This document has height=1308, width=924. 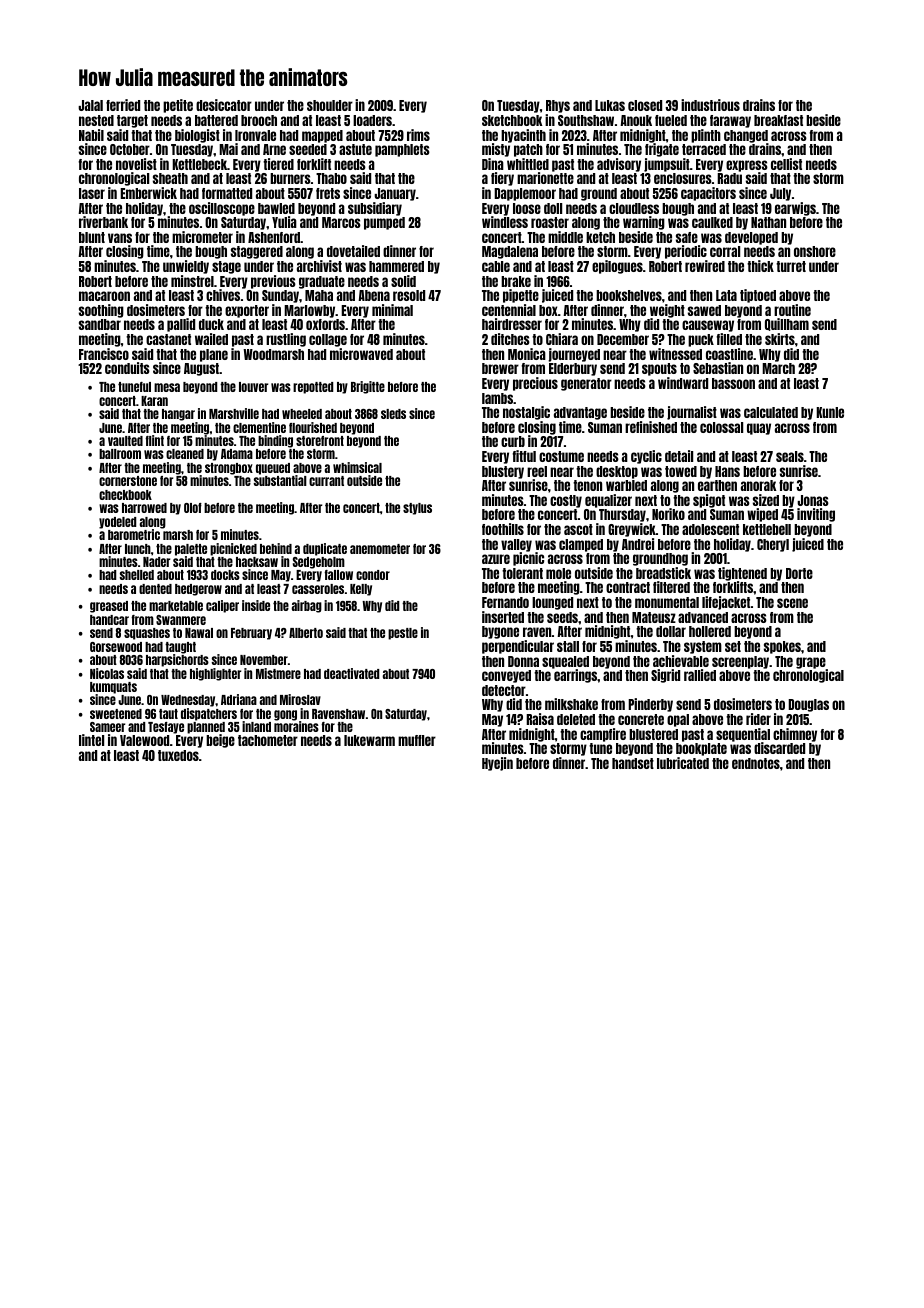 I want to click on breakfast, so click(x=778, y=120).
